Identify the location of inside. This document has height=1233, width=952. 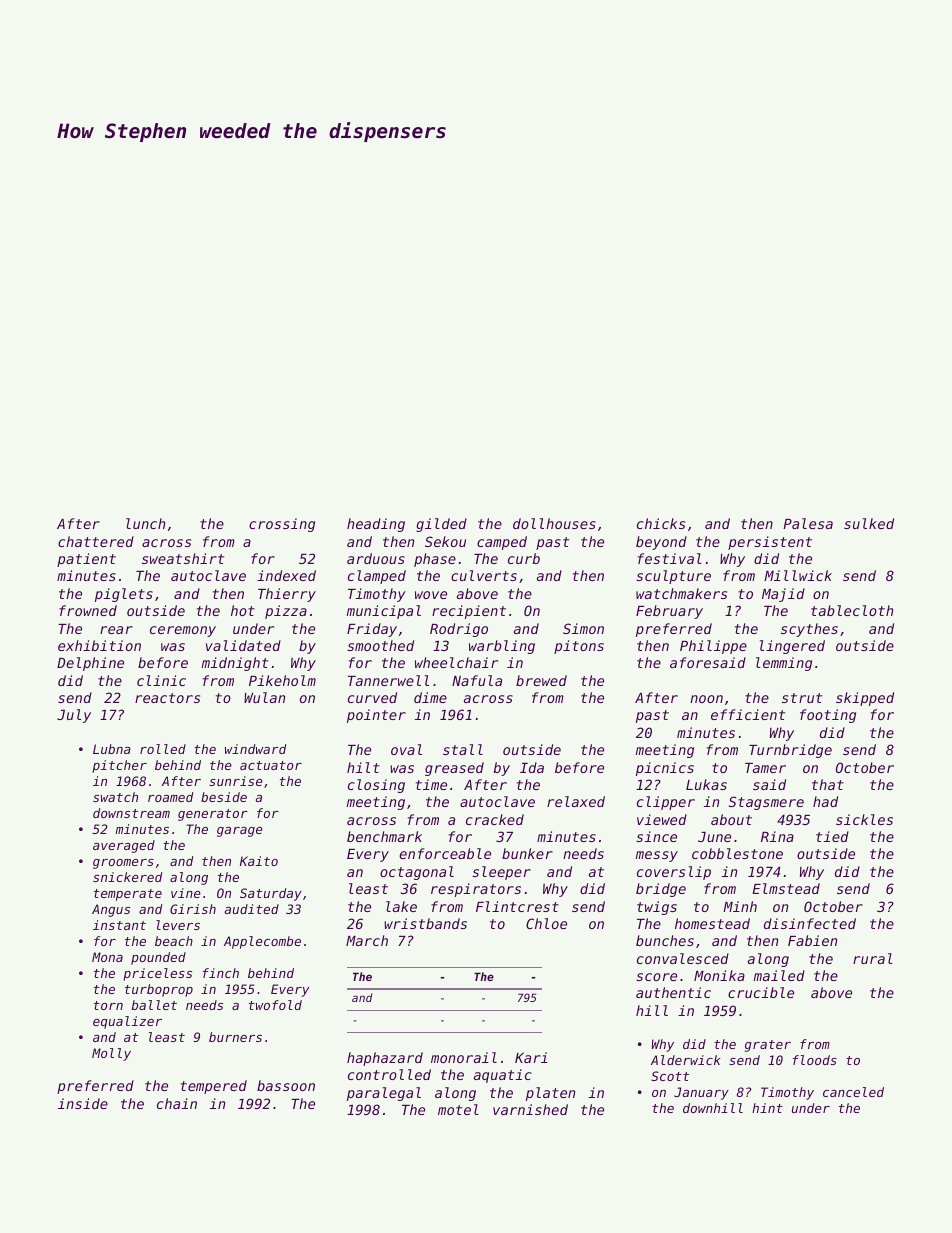
(83, 1103).
